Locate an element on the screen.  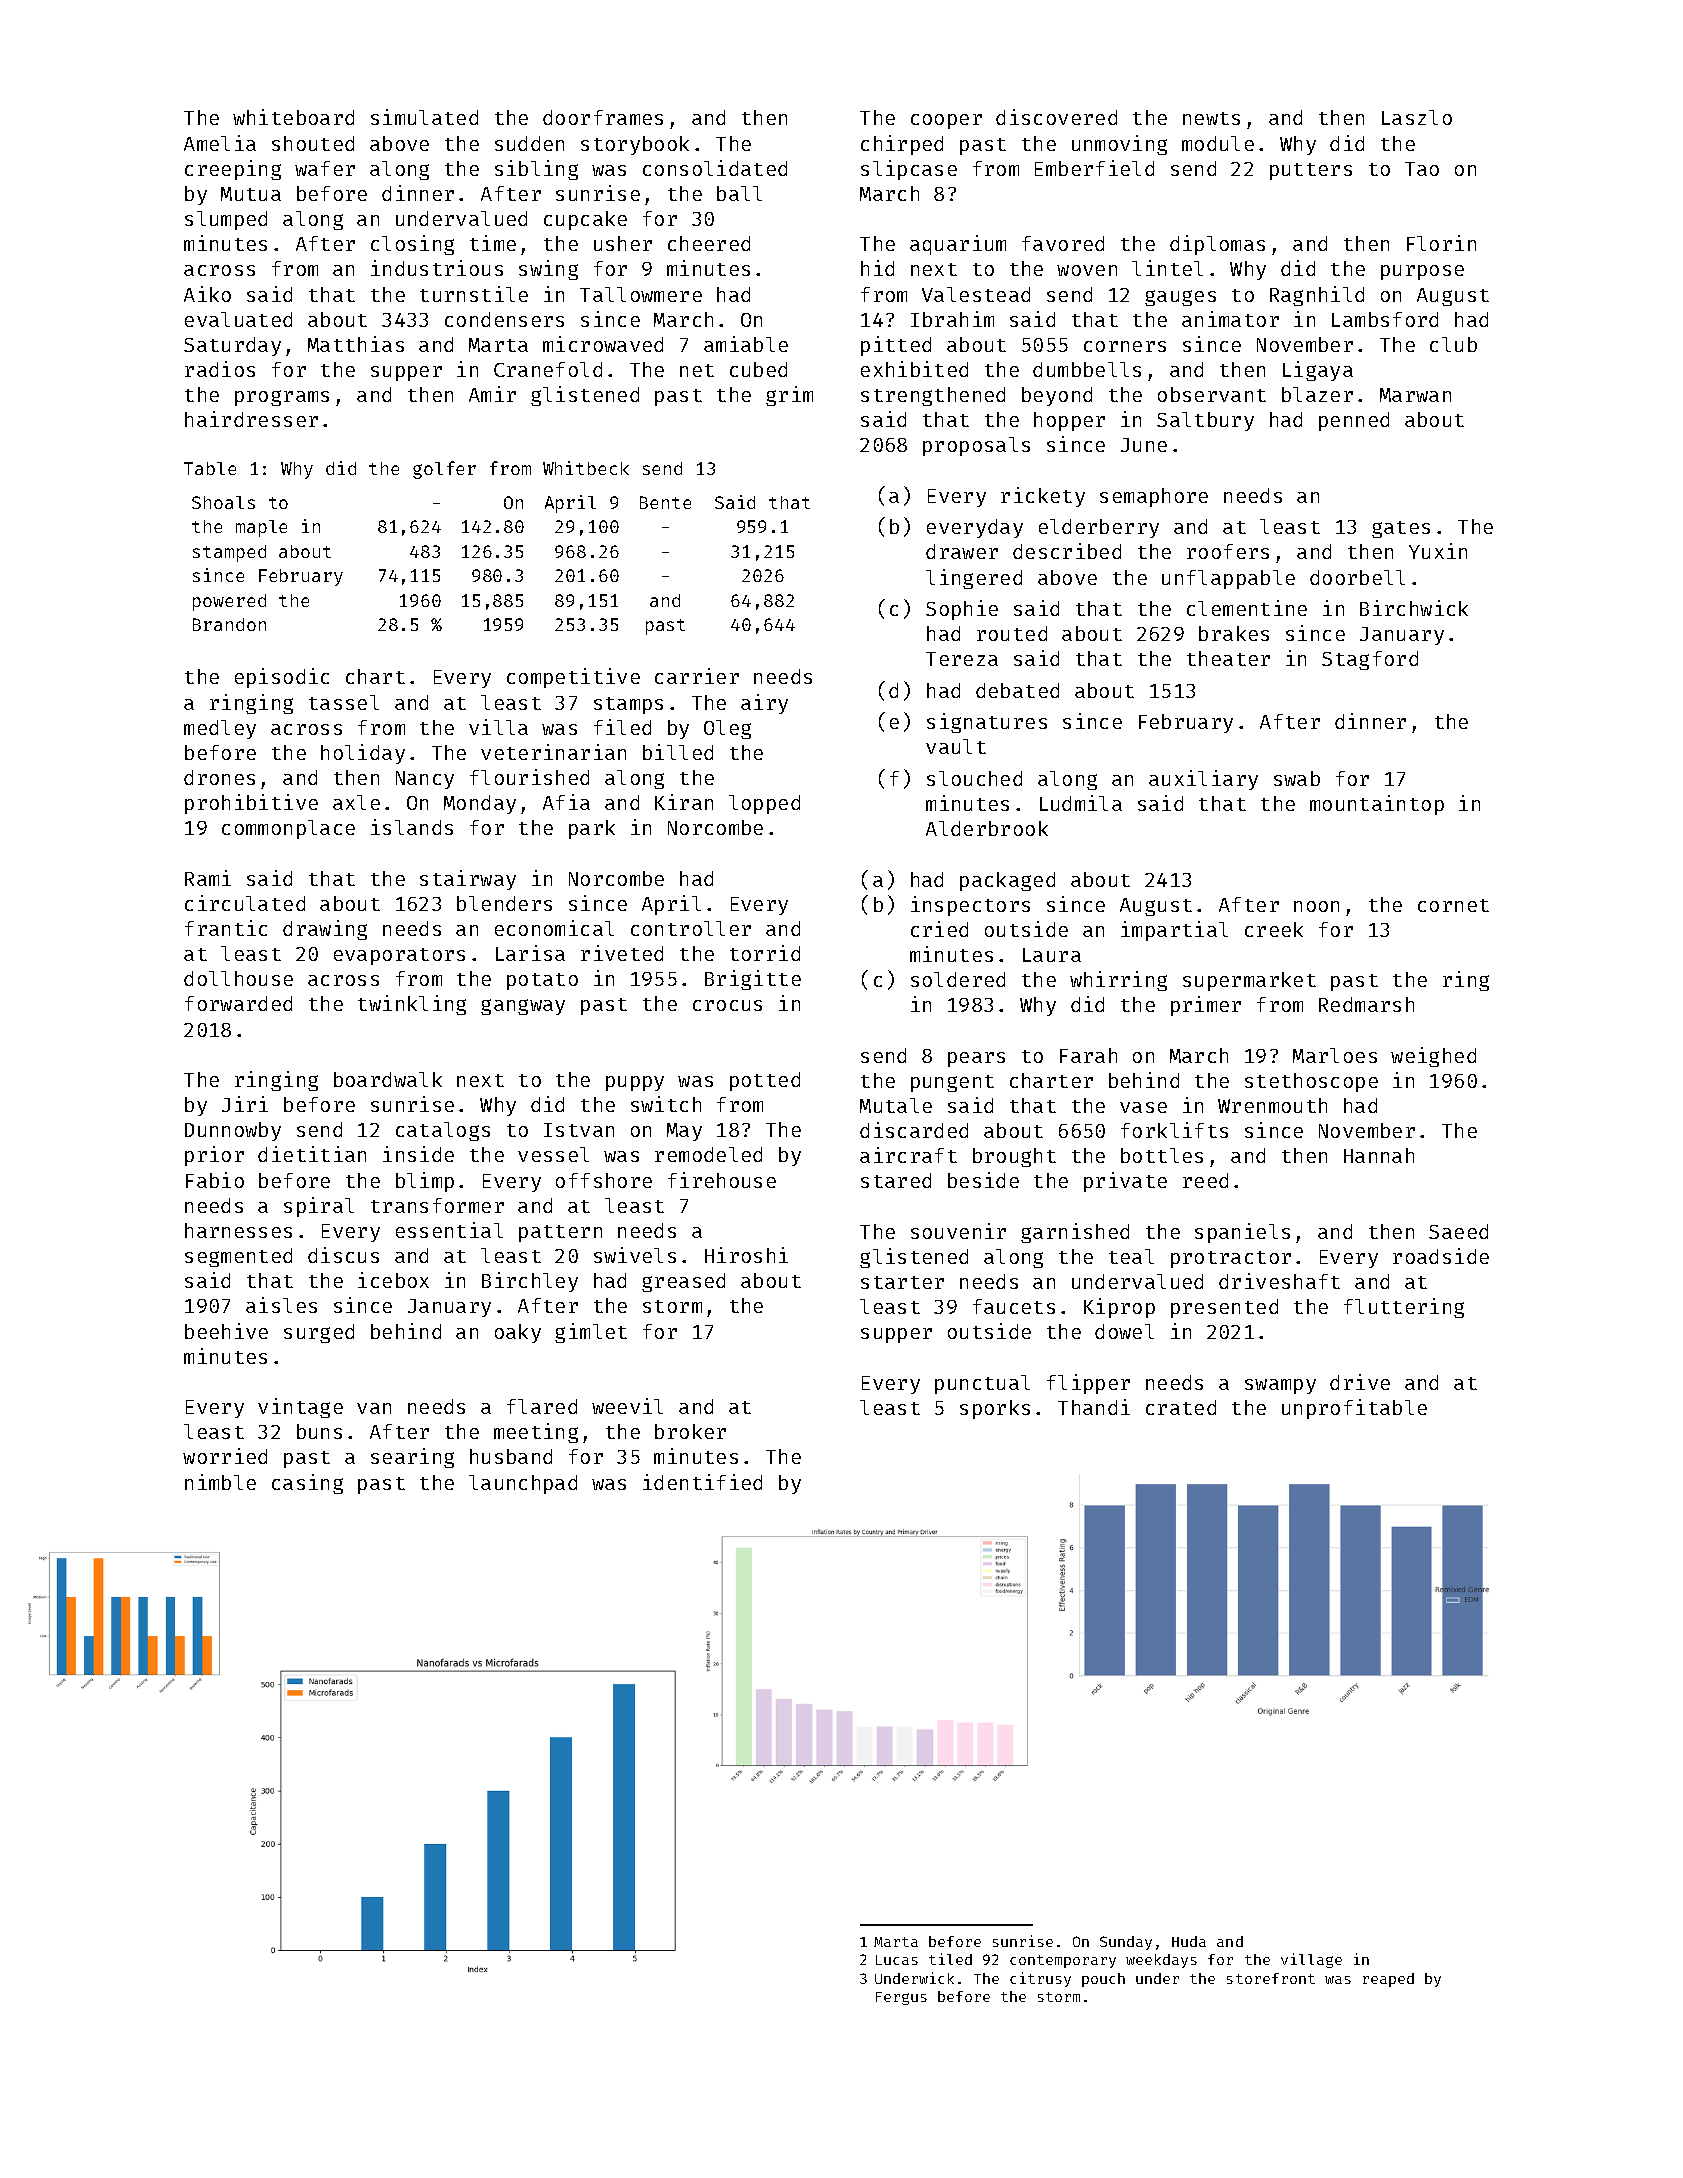
club is located at coordinates (1453, 344).
